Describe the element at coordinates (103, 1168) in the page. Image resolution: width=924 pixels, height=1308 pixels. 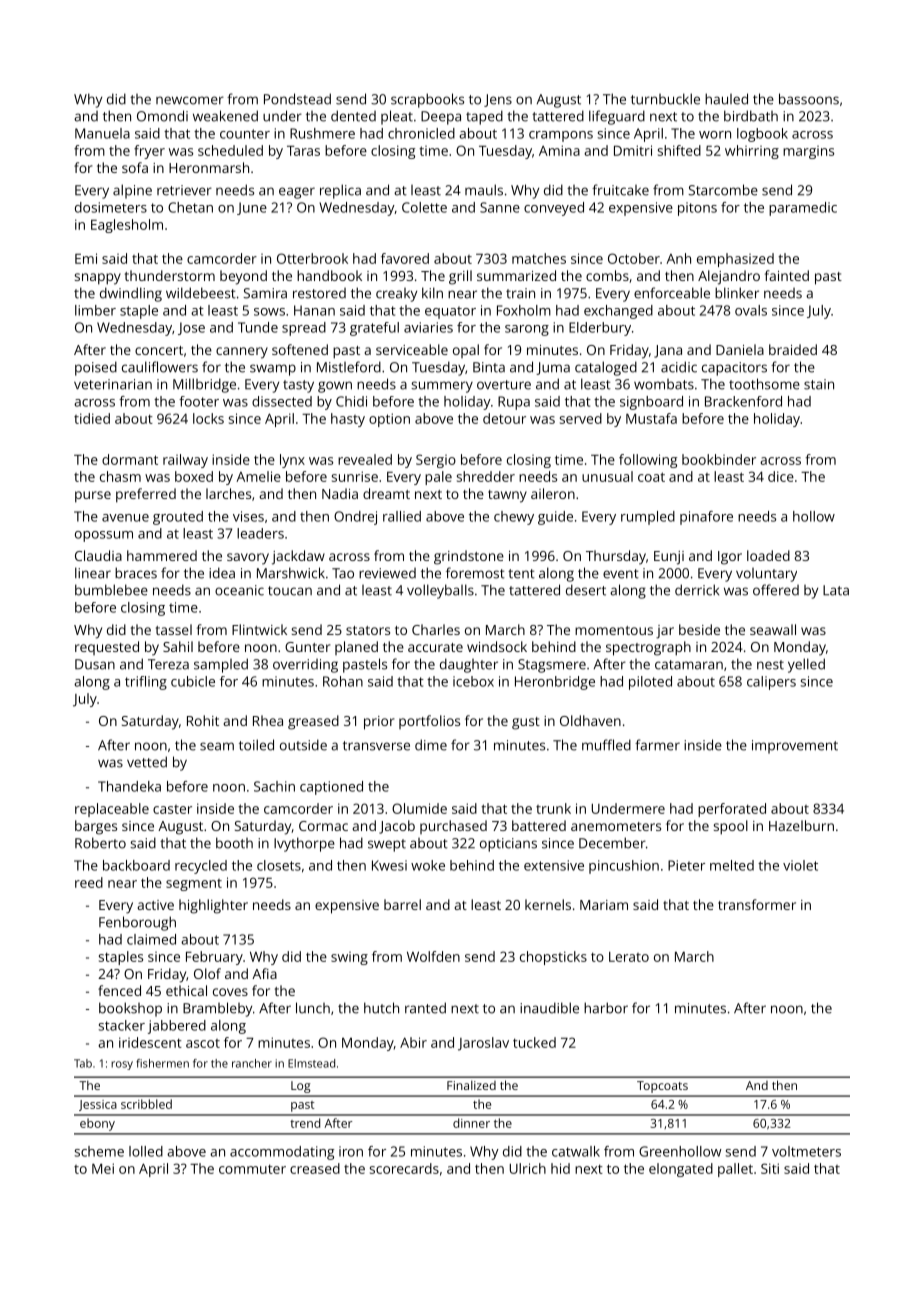
I see `Mei` at that location.
